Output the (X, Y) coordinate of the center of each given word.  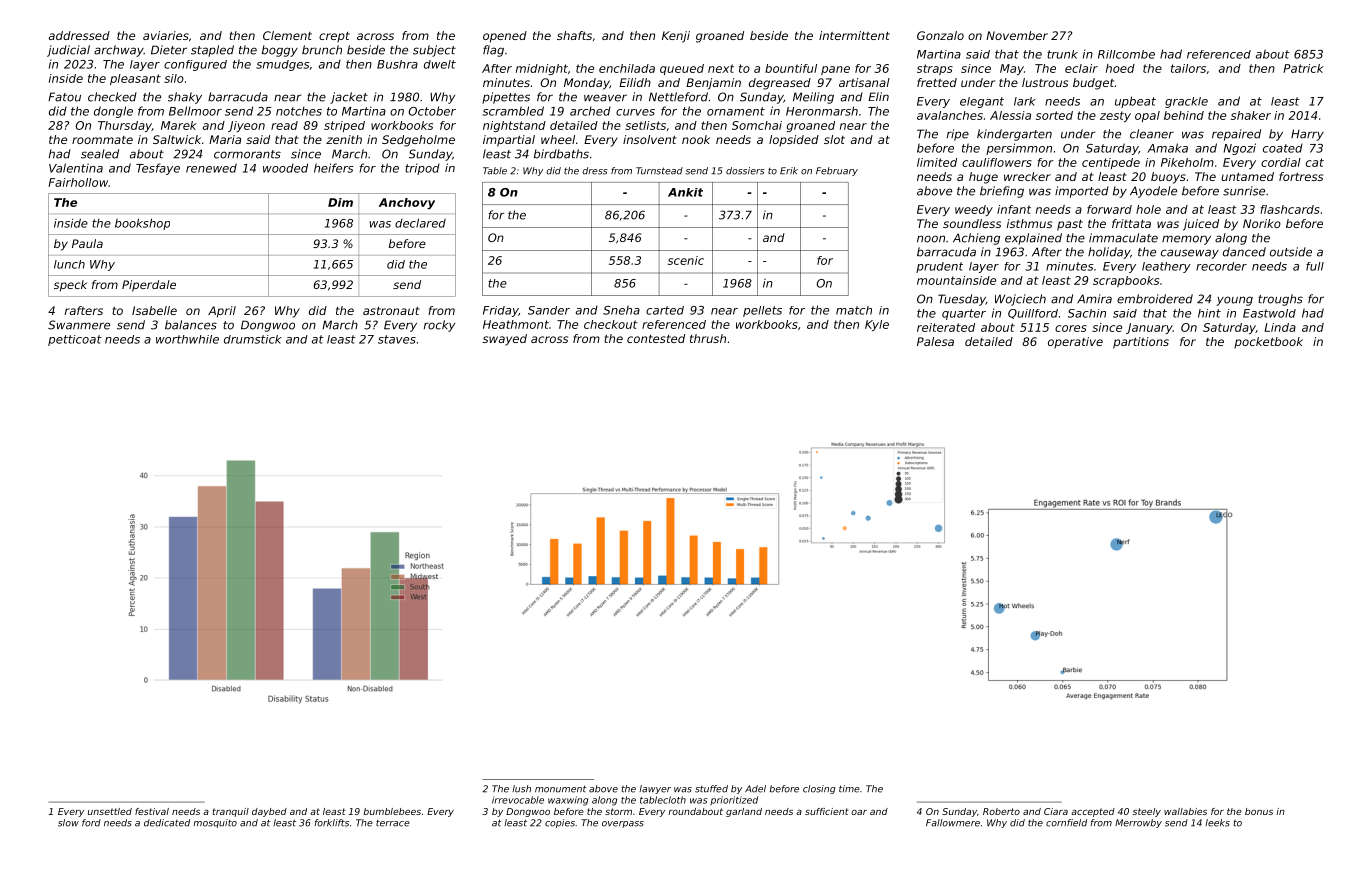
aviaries (166, 35)
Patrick (1303, 68)
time (849, 789)
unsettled (110, 811)
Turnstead (659, 171)
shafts (574, 35)
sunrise (1244, 191)
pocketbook (1268, 343)
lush (521, 789)
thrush (708, 338)
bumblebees (392, 811)
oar (859, 812)
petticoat (75, 340)
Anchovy (407, 204)
